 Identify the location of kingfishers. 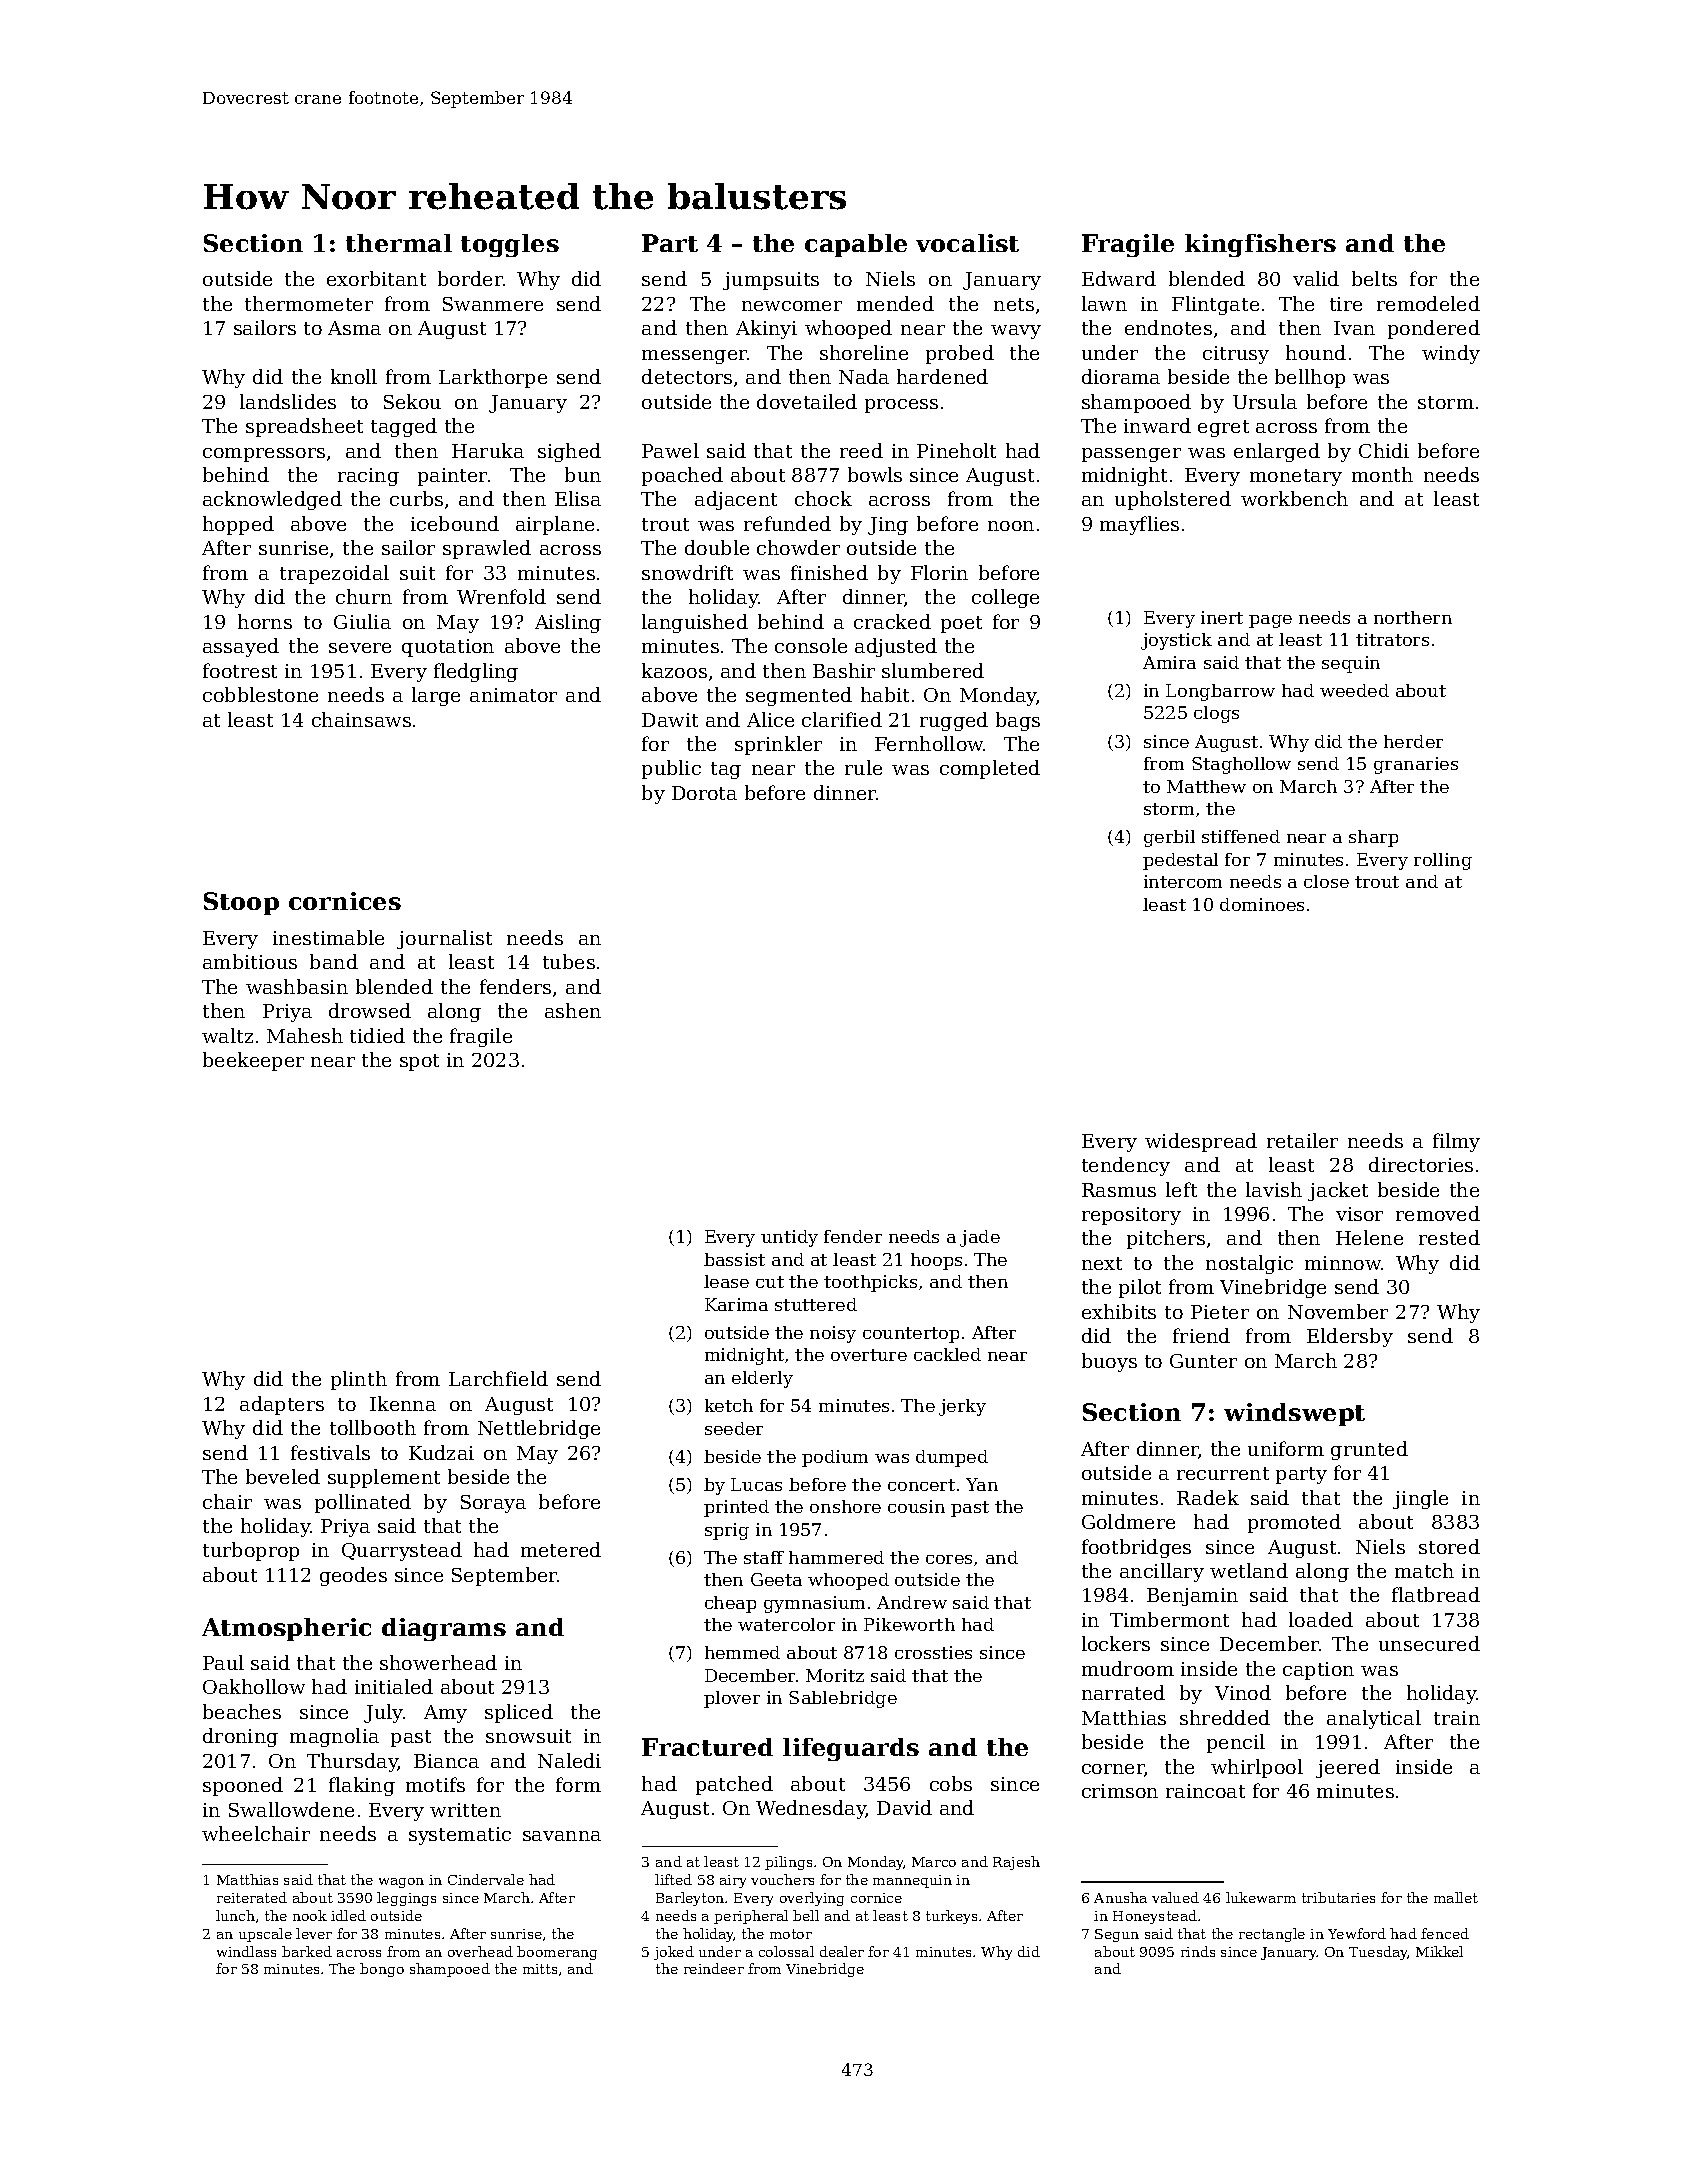
(1260, 245).
